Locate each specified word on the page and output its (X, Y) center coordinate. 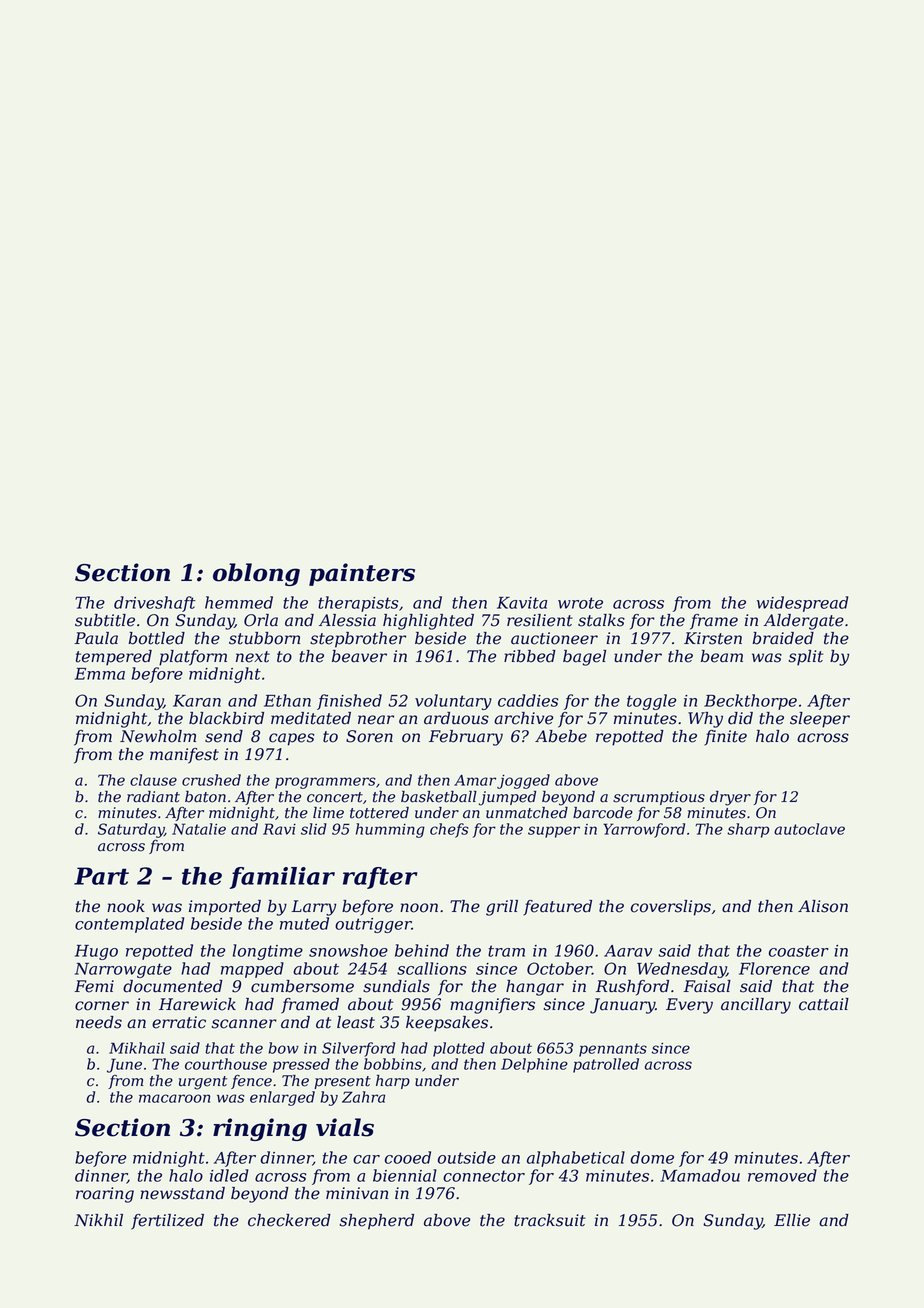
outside (467, 1157)
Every (689, 1006)
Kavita (522, 603)
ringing (260, 1129)
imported (225, 908)
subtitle (105, 620)
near (376, 720)
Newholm (158, 736)
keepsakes (447, 1024)
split (806, 658)
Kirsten (713, 638)
